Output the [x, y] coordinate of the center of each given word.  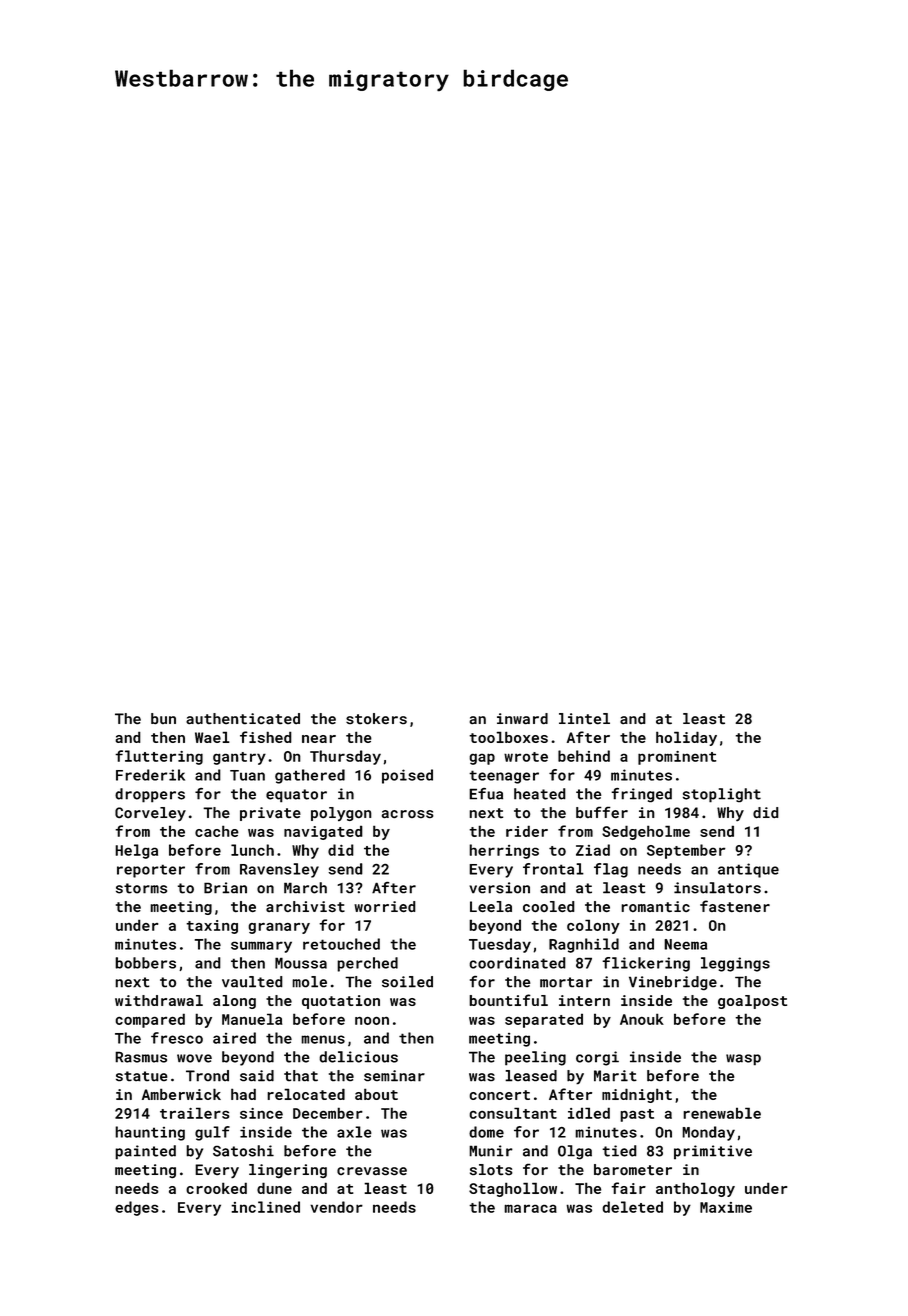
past [637, 1115]
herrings [504, 851]
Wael [212, 737]
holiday [686, 738]
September [686, 851]
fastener [735, 906]
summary [261, 947]
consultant [513, 1113]
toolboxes [508, 737]
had [243, 1094]
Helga [136, 851]
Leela [491, 906]
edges [137, 1208]
